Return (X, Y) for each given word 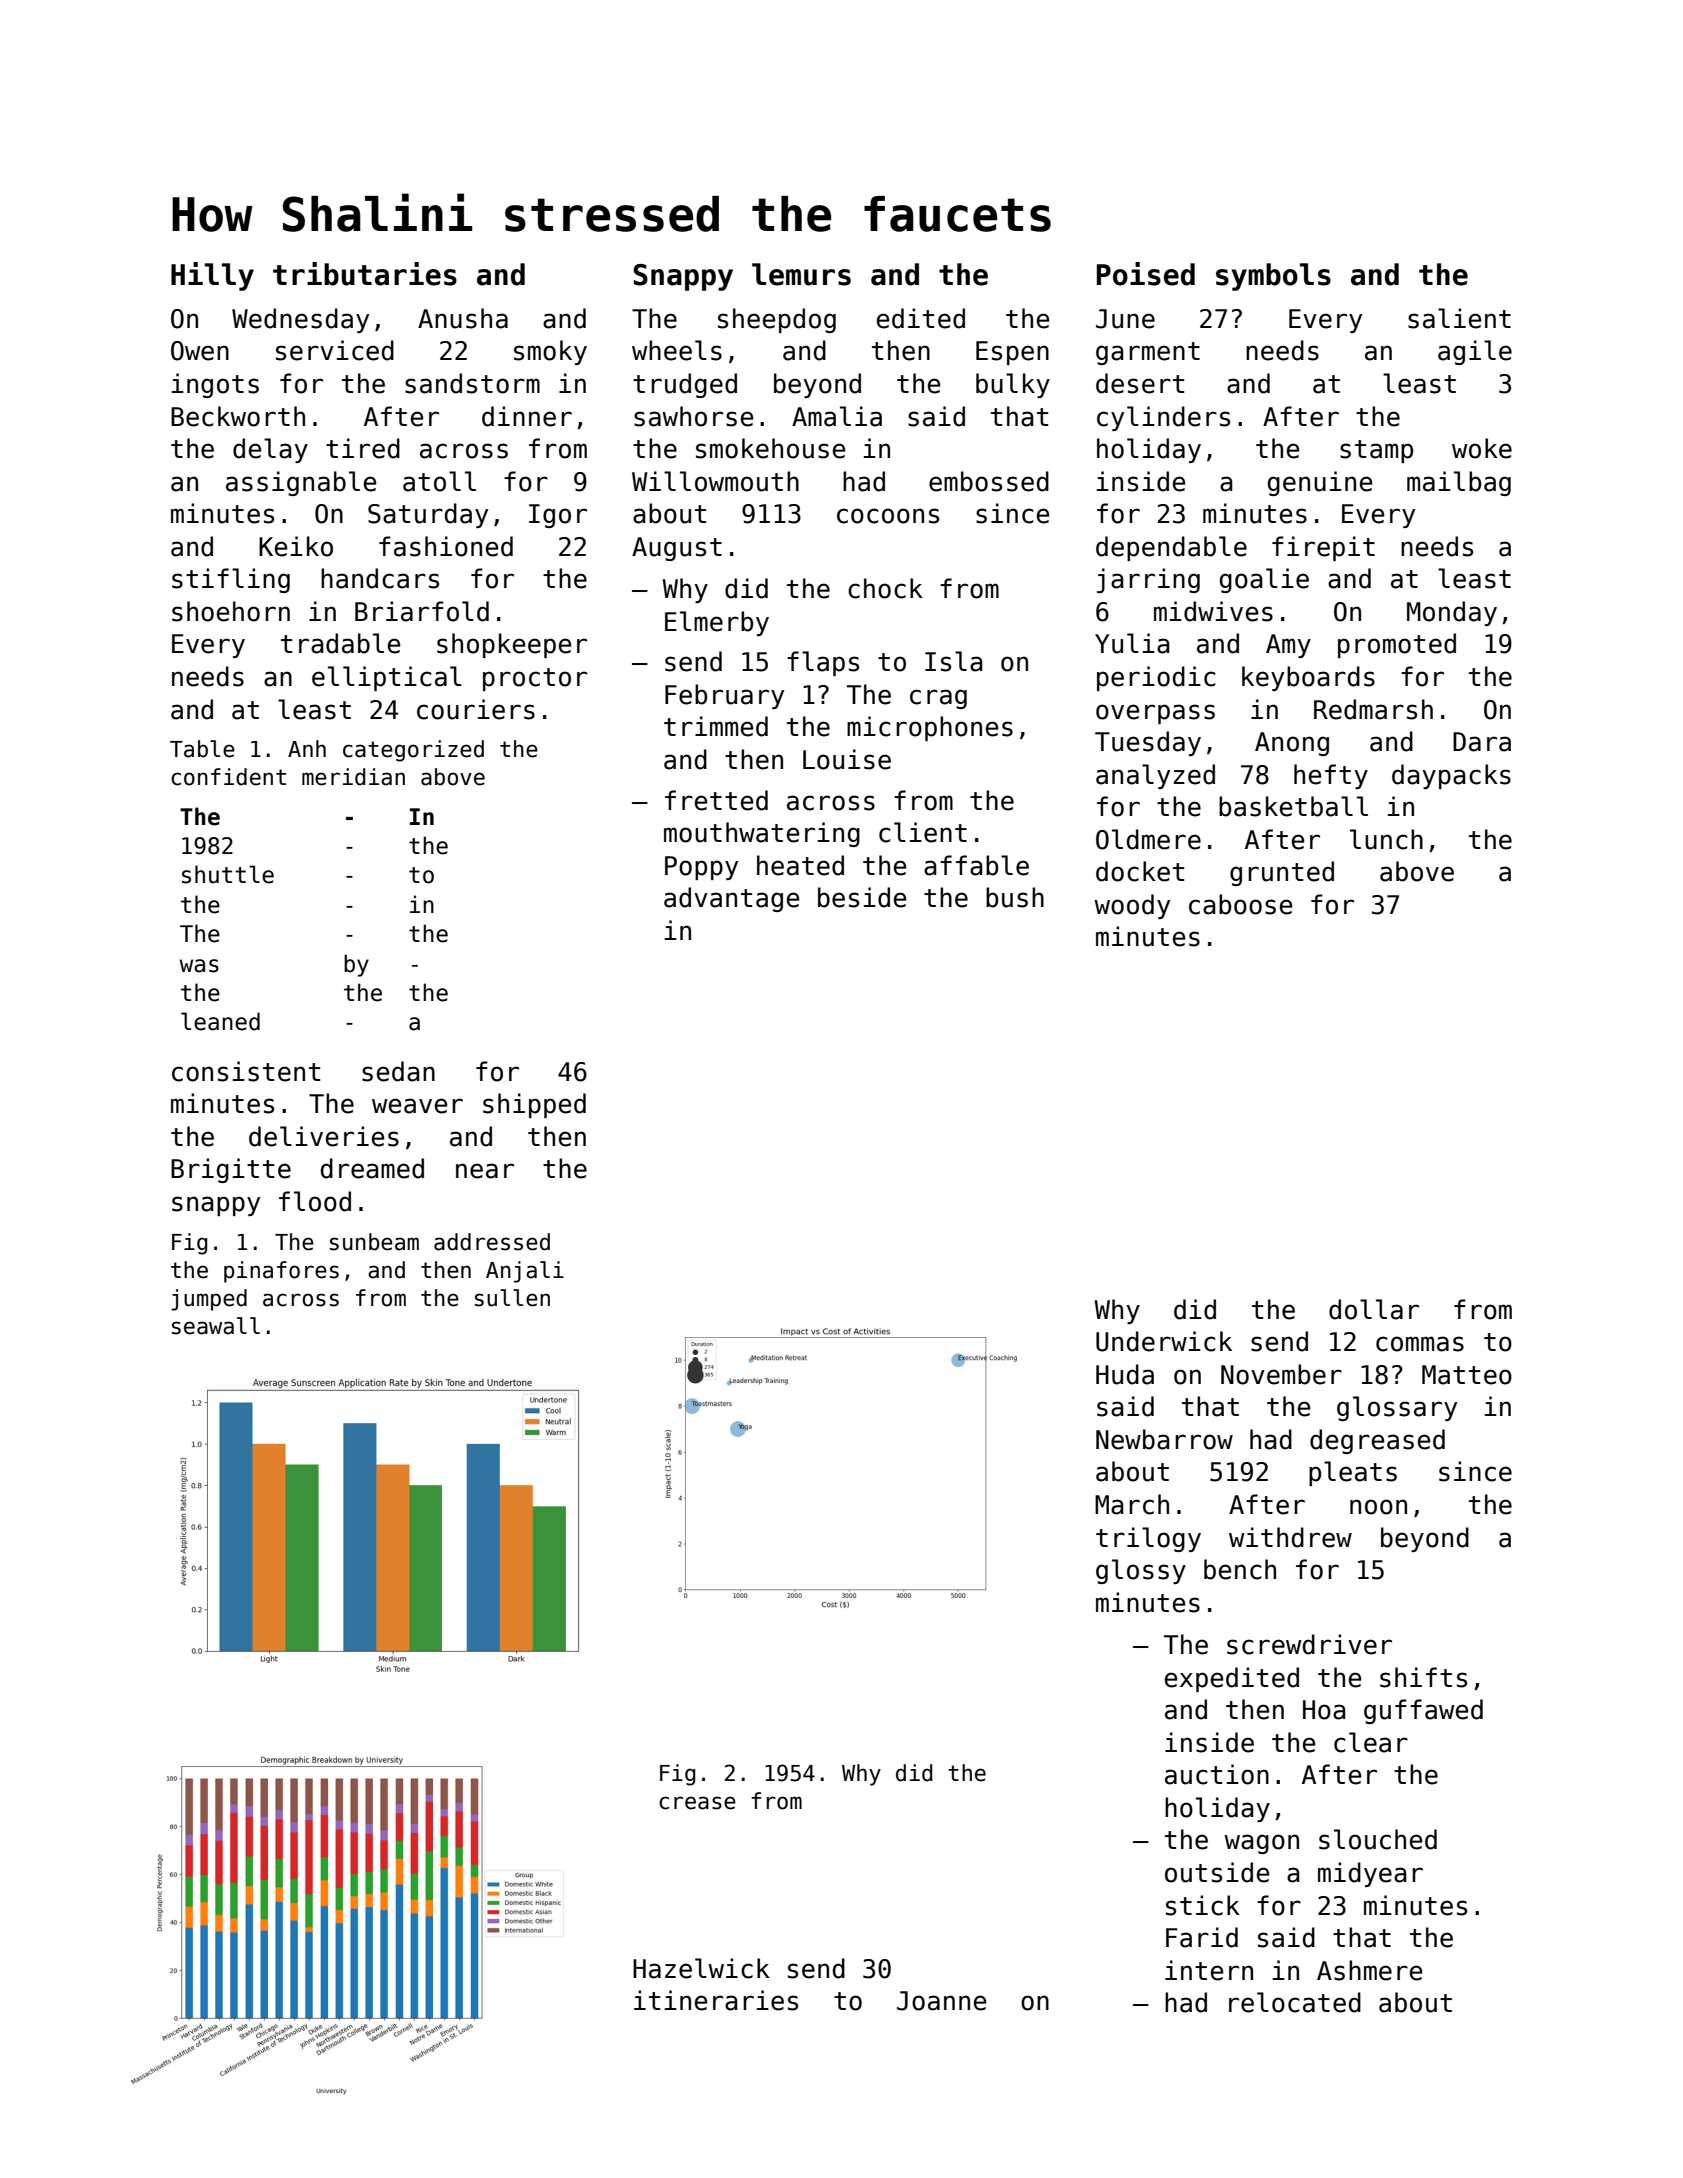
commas (1420, 1344)
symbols (1273, 277)
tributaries (365, 274)
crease (697, 1803)
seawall (216, 1326)
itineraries (716, 2000)
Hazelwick (701, 1968)
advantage (731, 899)
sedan (398, 1071)
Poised (1146, 274)
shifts (1423, 1677)
